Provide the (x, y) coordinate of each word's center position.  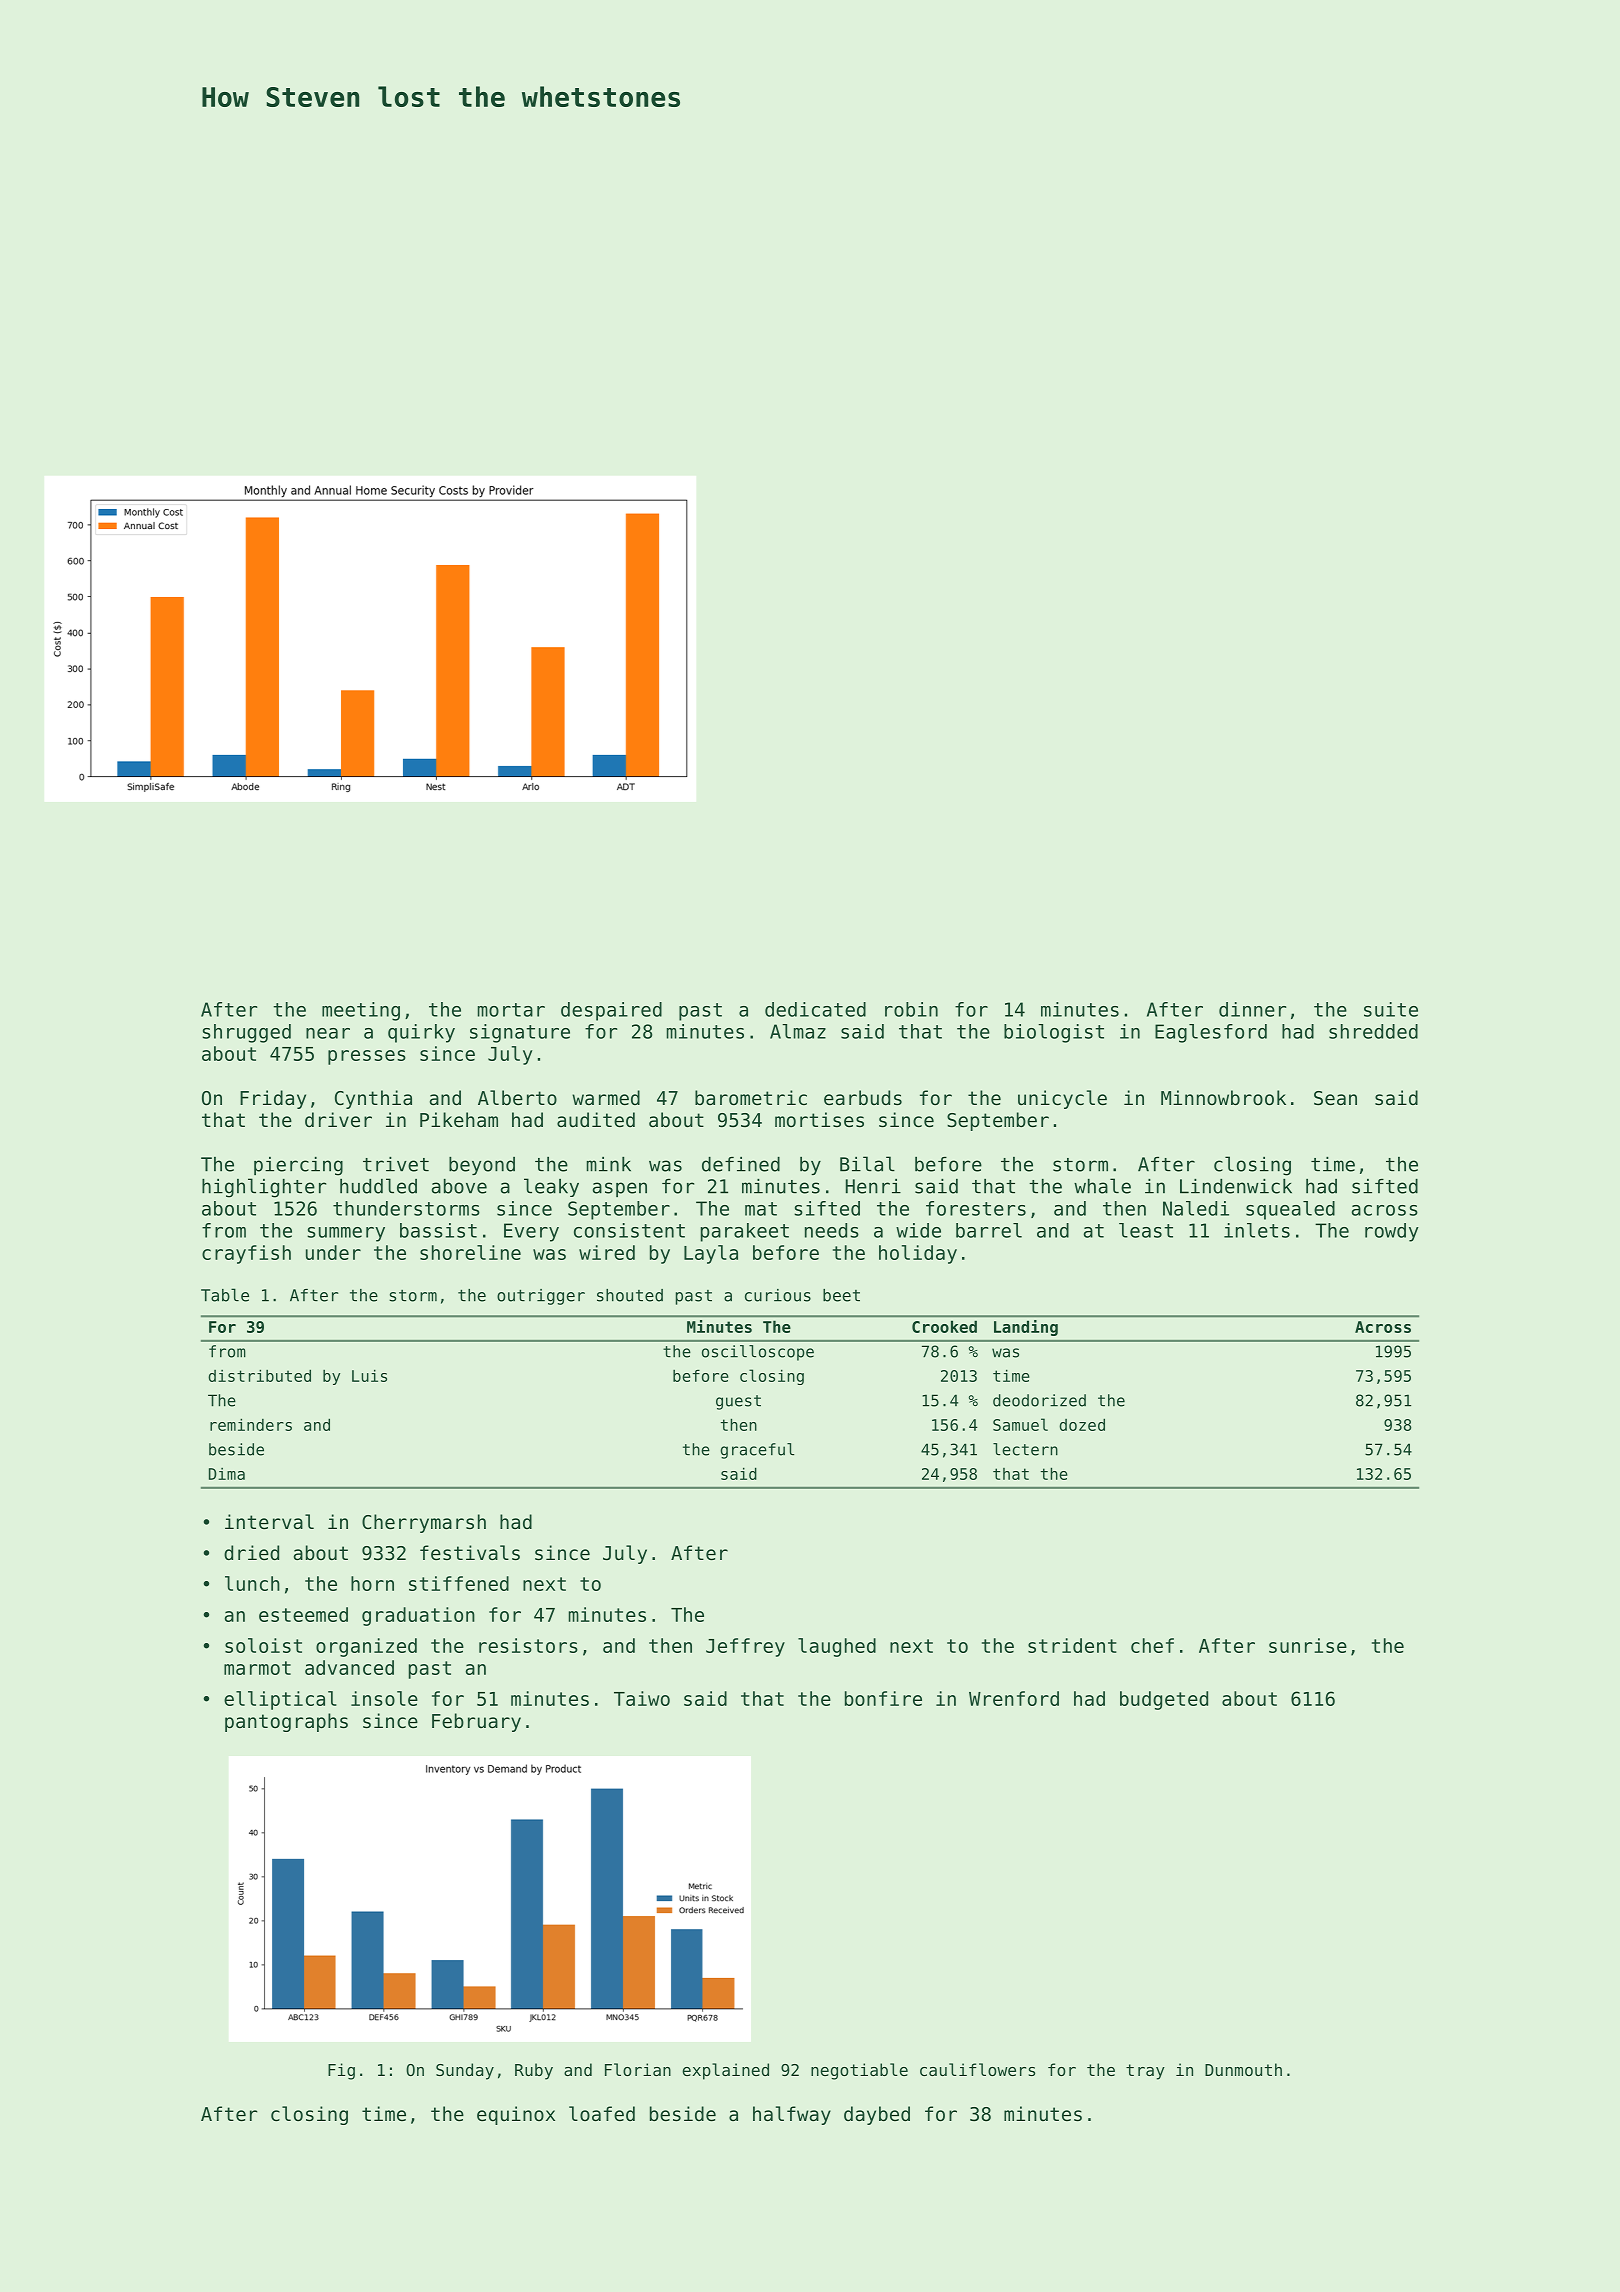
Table (225, 1295)
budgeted (1164, 1700)
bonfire (883, 1698)
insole (384, 1698)
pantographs (286, 1722)
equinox (516, 2115)
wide (918, 1230)
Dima (227, 1474)
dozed (1082, 1424)
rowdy (1392, 1232)
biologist (1054, 1033)
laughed (837, 1647)
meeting (361, 1011)
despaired (611, 1011)
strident (1072, 1645)
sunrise (1308, 1645)
